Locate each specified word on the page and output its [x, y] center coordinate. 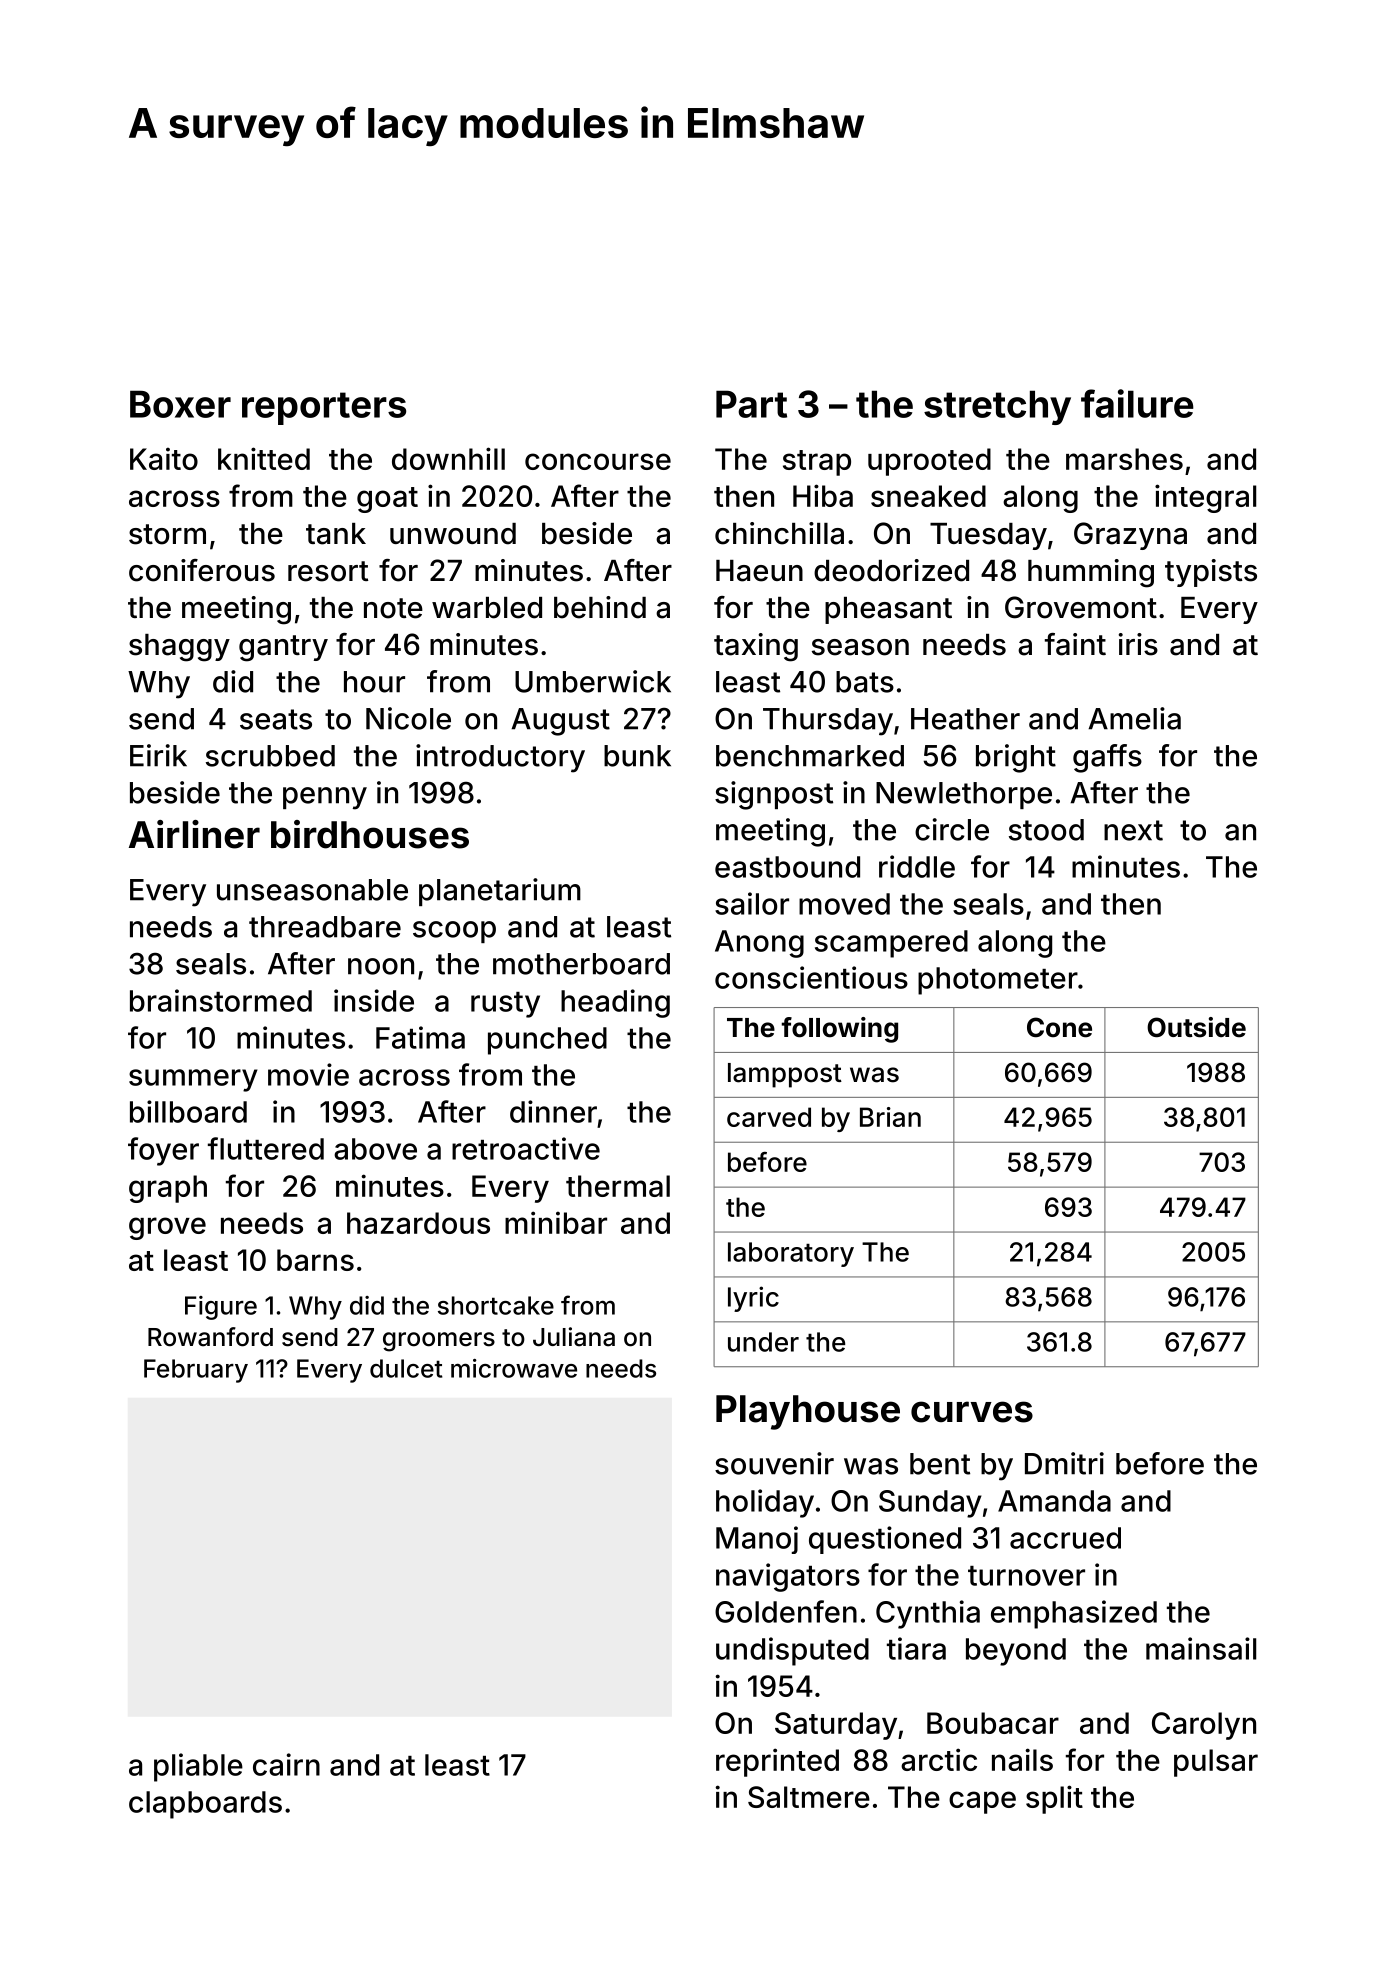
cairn [286, 1764]
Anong [759, 944]
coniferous [202, 570]
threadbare [325, 927]
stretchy [997, 407]
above [375, 1149]
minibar [556, 1222]
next [1133, 830]
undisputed [792, 1651]
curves [972, 1412]
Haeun [759, 571]
